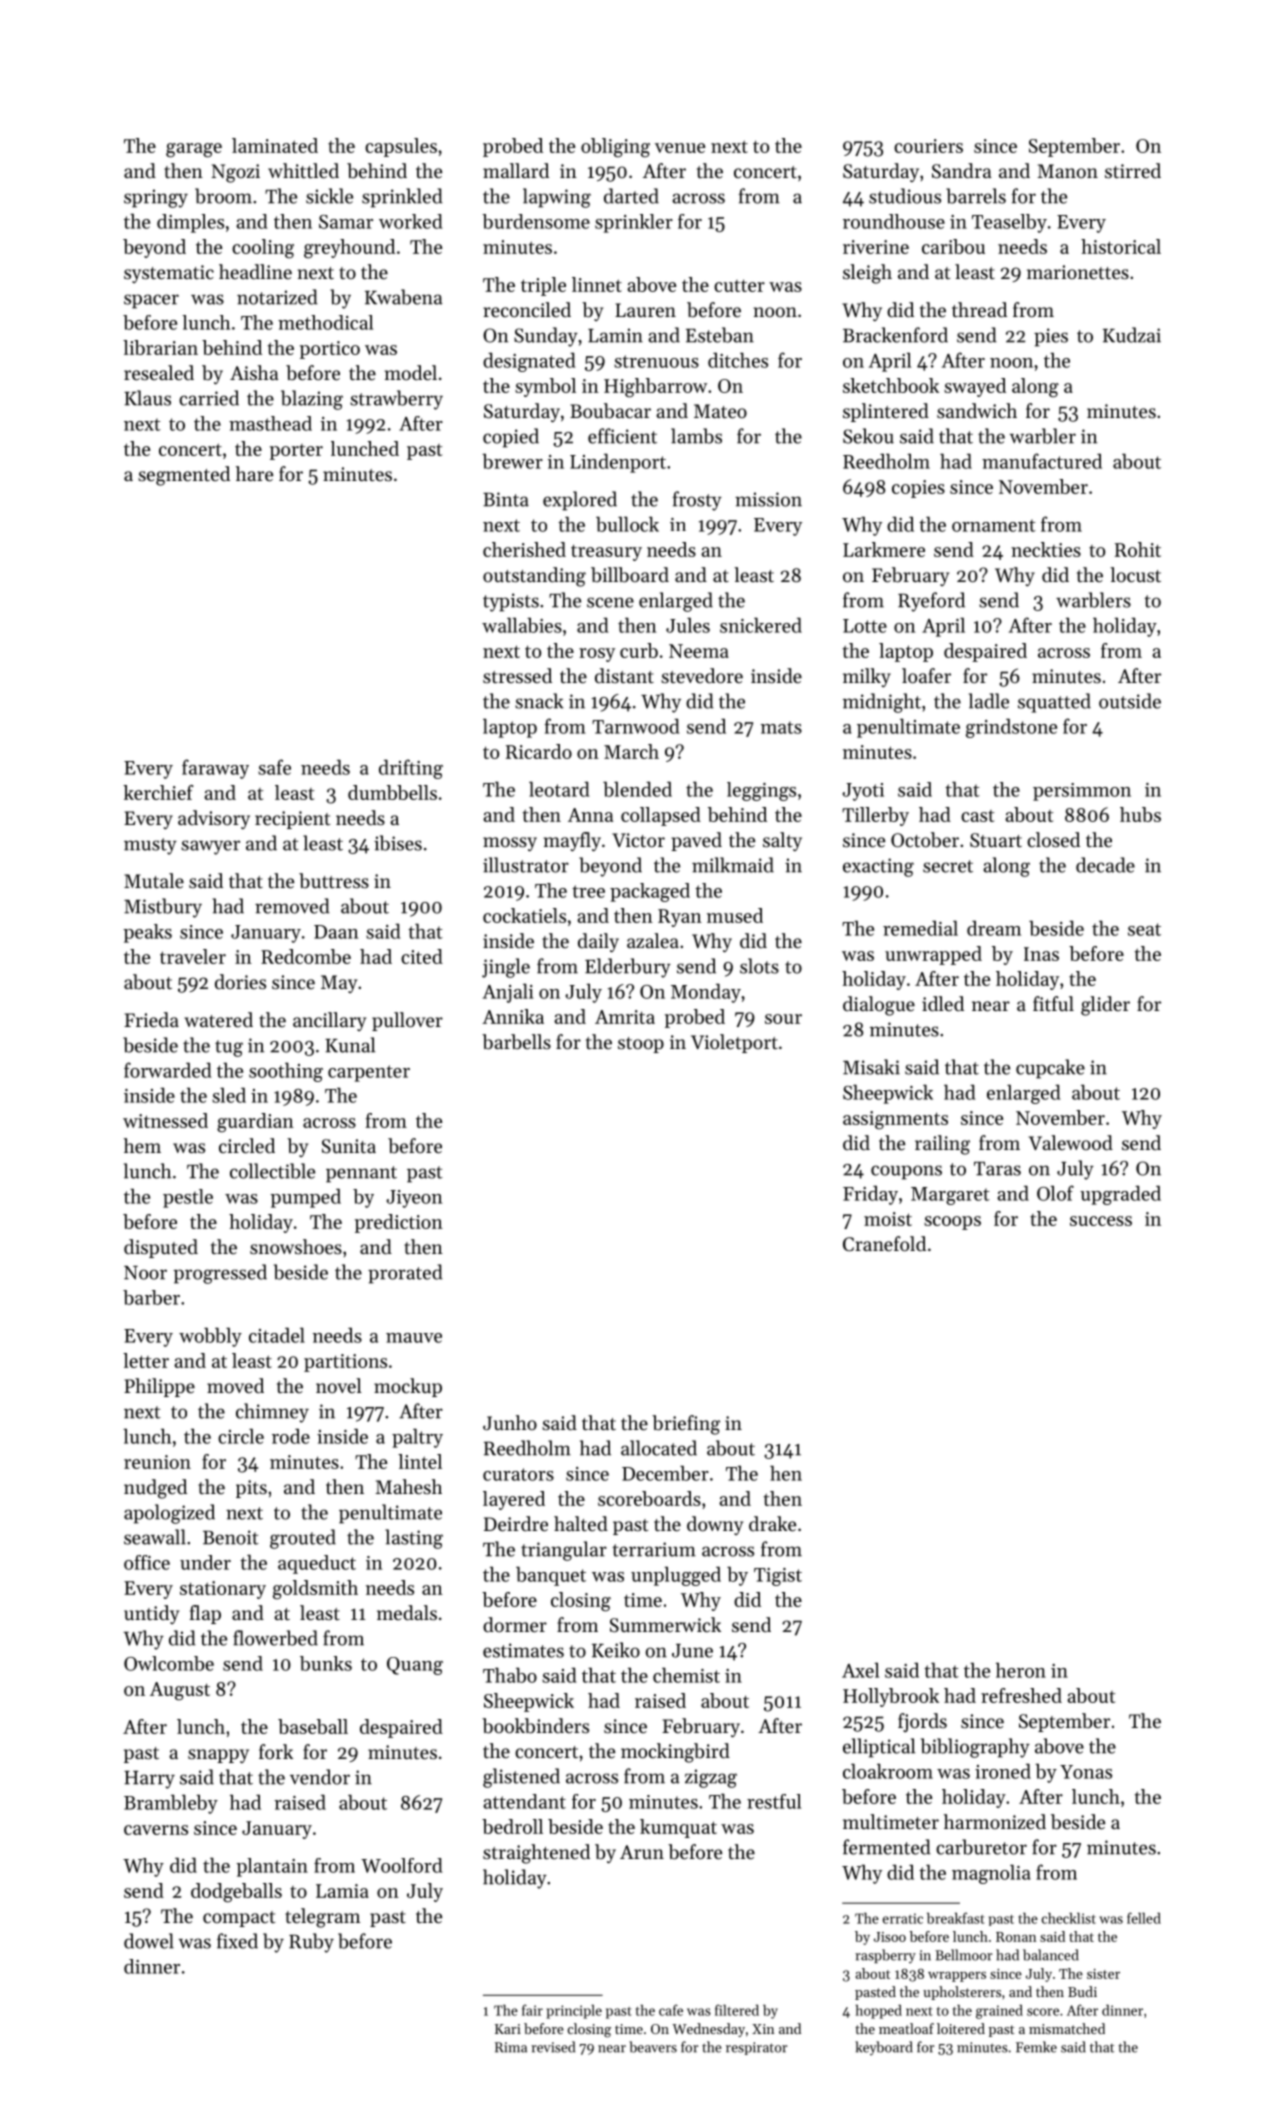 Image resolution: width=1285 pixels, height=2116 pixels. Describe the element at coordinates (1130, 701) in the page. I see `outside` at that location.
